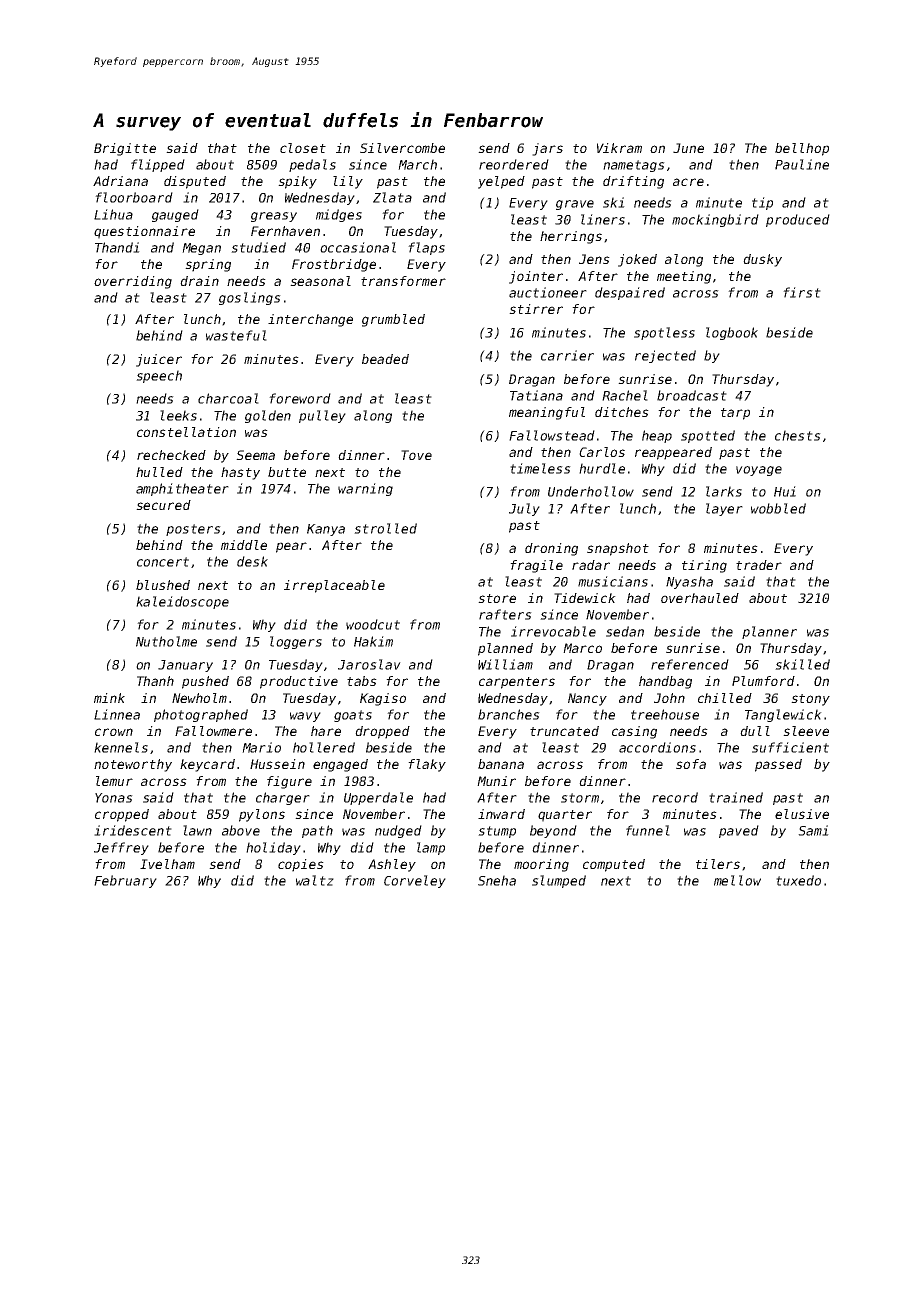 This document has height=1314, width=924. What do you see at coordinates (250, 298) in the document?
I see `goslings` at bounding box center [250, 298].
